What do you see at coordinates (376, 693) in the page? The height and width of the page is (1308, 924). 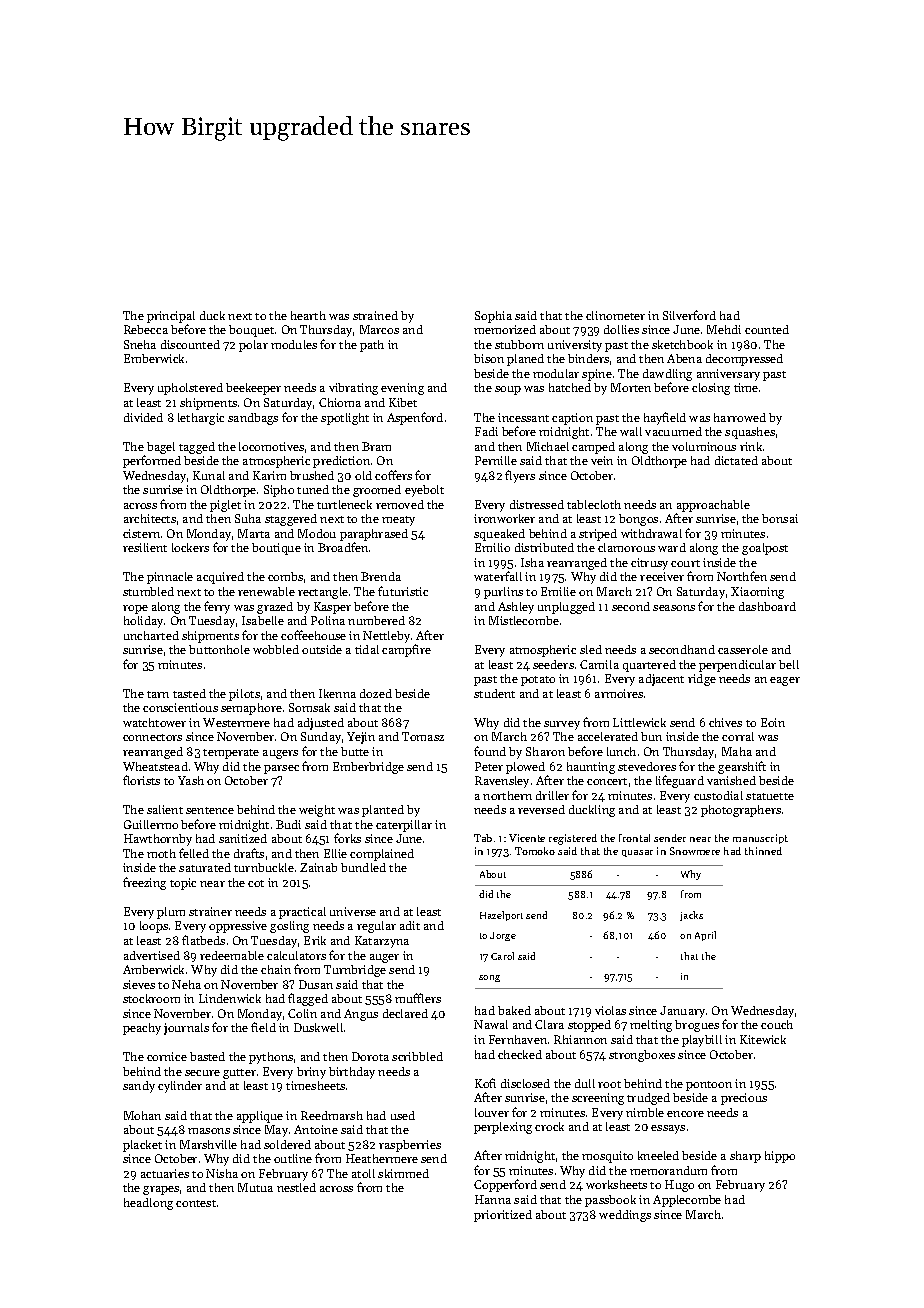 I see `dozed` at bounding box center [376, 693].
